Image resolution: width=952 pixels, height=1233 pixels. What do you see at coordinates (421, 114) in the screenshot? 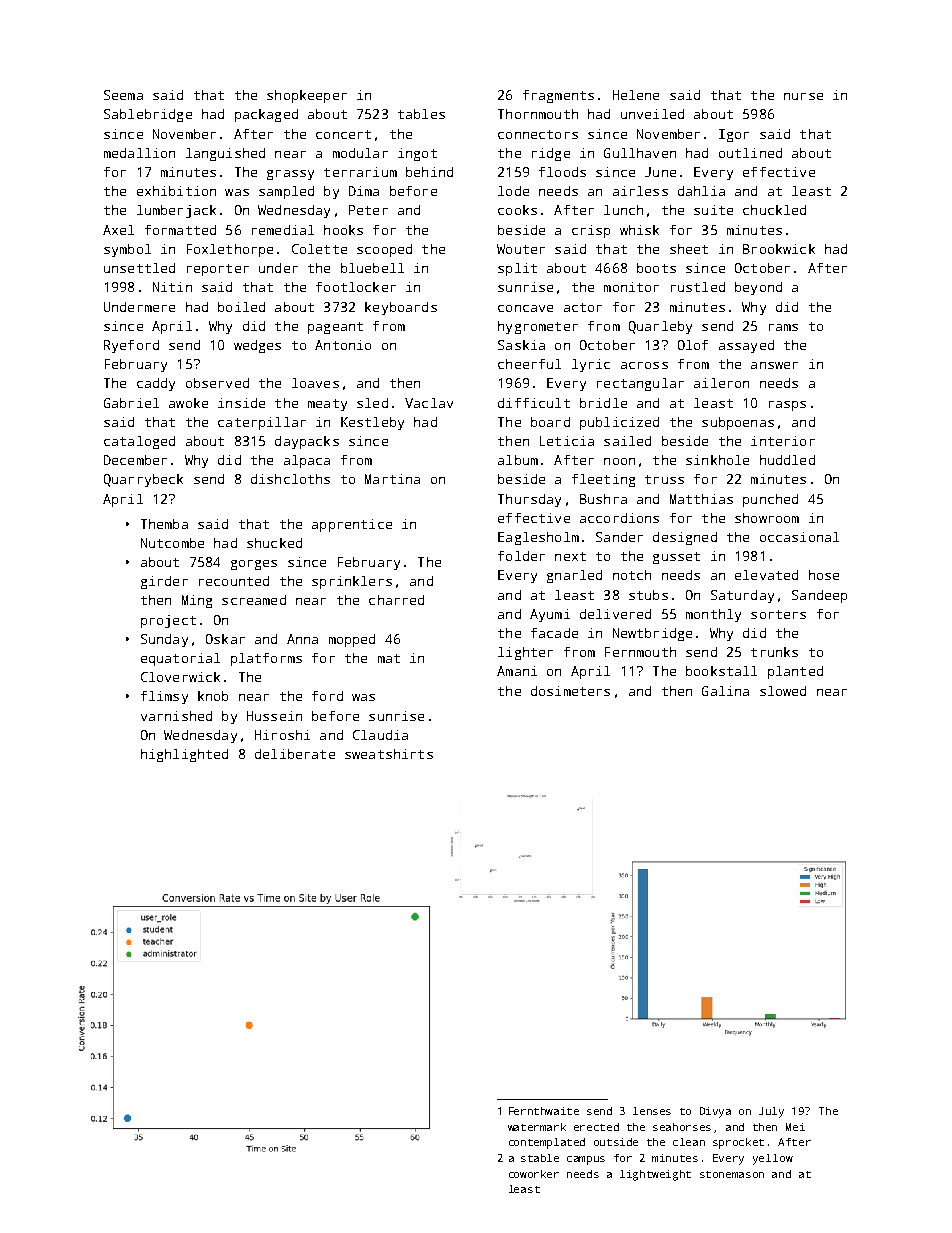
I see `tables` at bounding box center [421, 114].
